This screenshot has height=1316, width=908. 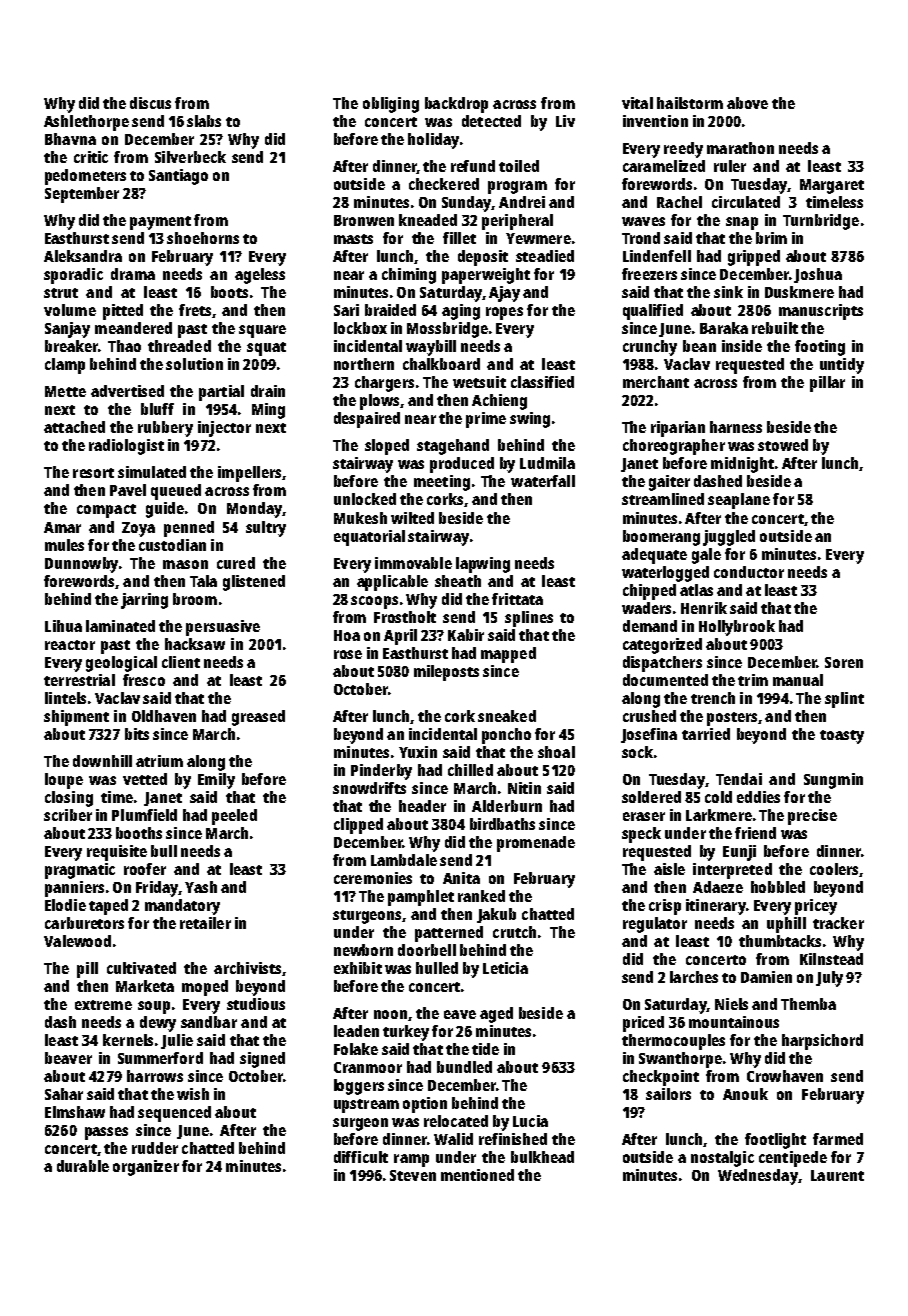 I want to click on above, so click(x=747, y=103).
